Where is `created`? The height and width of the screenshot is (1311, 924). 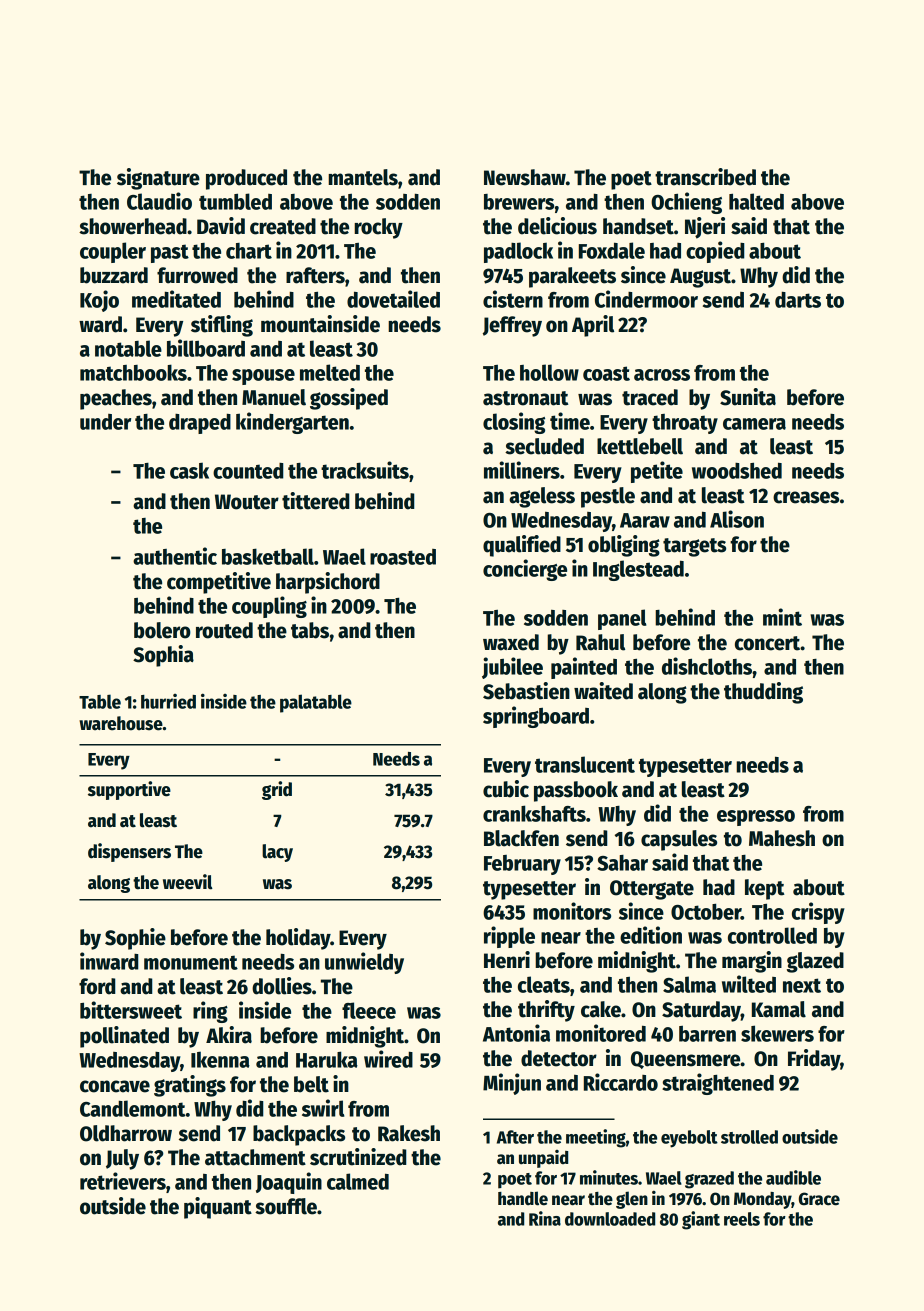
created is located at coordinates (283, 226).
